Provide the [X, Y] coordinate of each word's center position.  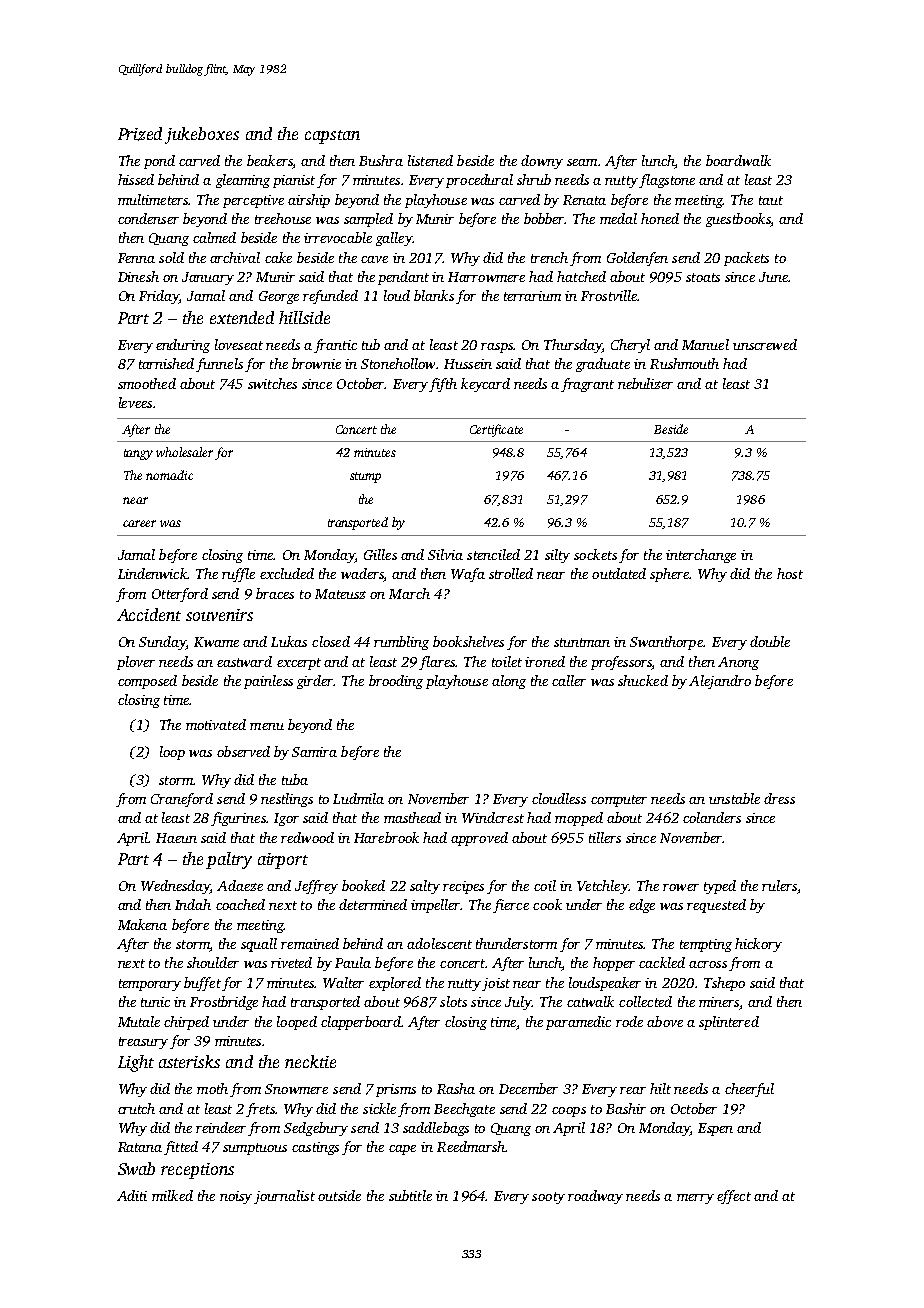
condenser [148, 218]
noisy [236, 1197]
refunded [330, 297]
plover [136, 663]
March [409, 593]
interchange [701, 556]
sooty [548, 1198]
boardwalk [738, 160]
